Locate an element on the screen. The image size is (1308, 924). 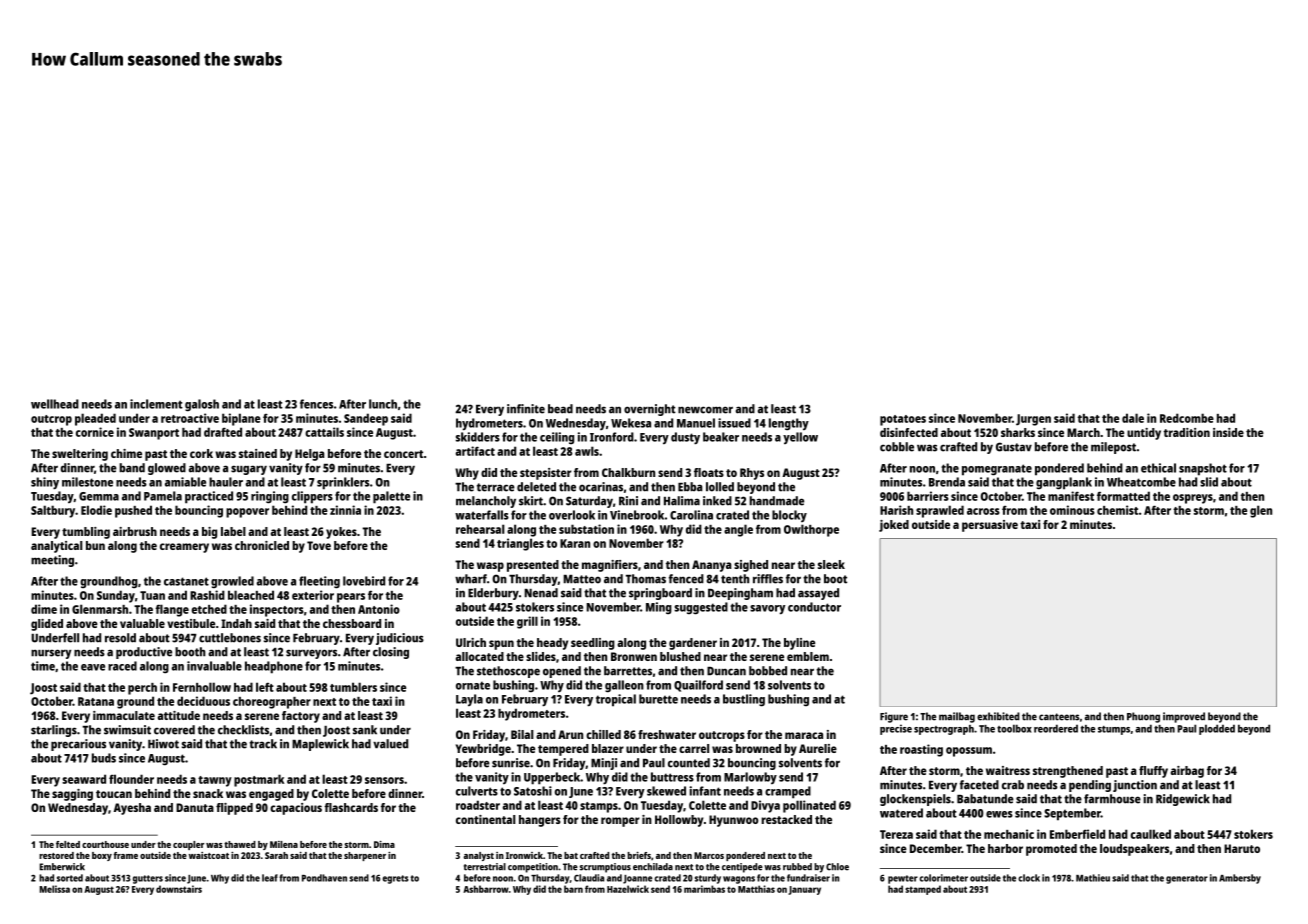
Jurgen is located at coordinates (1033, 420).
